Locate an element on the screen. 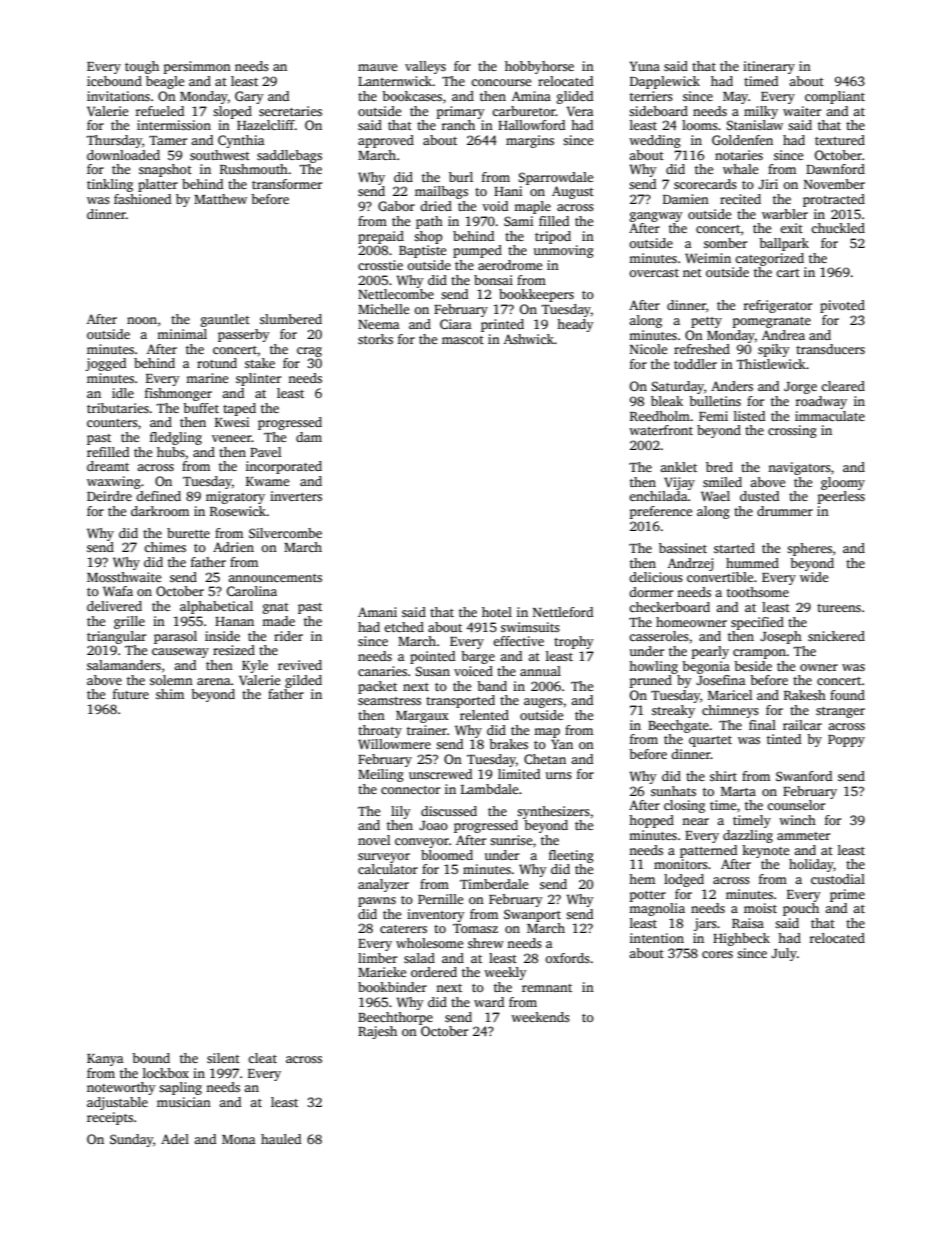  parasol is located at coordinates (175, 637).
